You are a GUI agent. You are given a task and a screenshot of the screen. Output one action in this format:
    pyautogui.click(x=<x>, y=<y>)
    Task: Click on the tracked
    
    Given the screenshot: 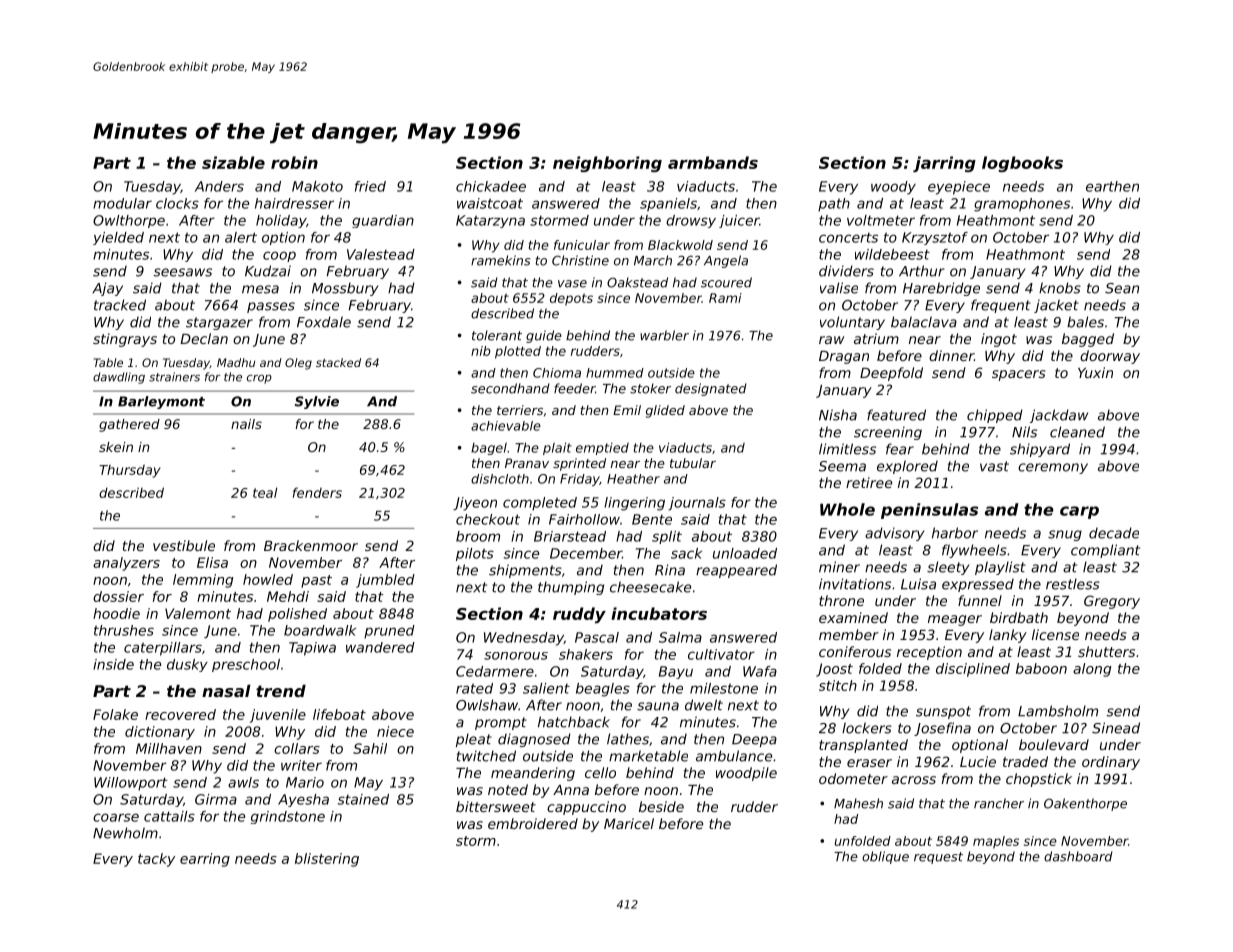 What is the action you would take?
    pyautogui.click(x=120, y=305)
